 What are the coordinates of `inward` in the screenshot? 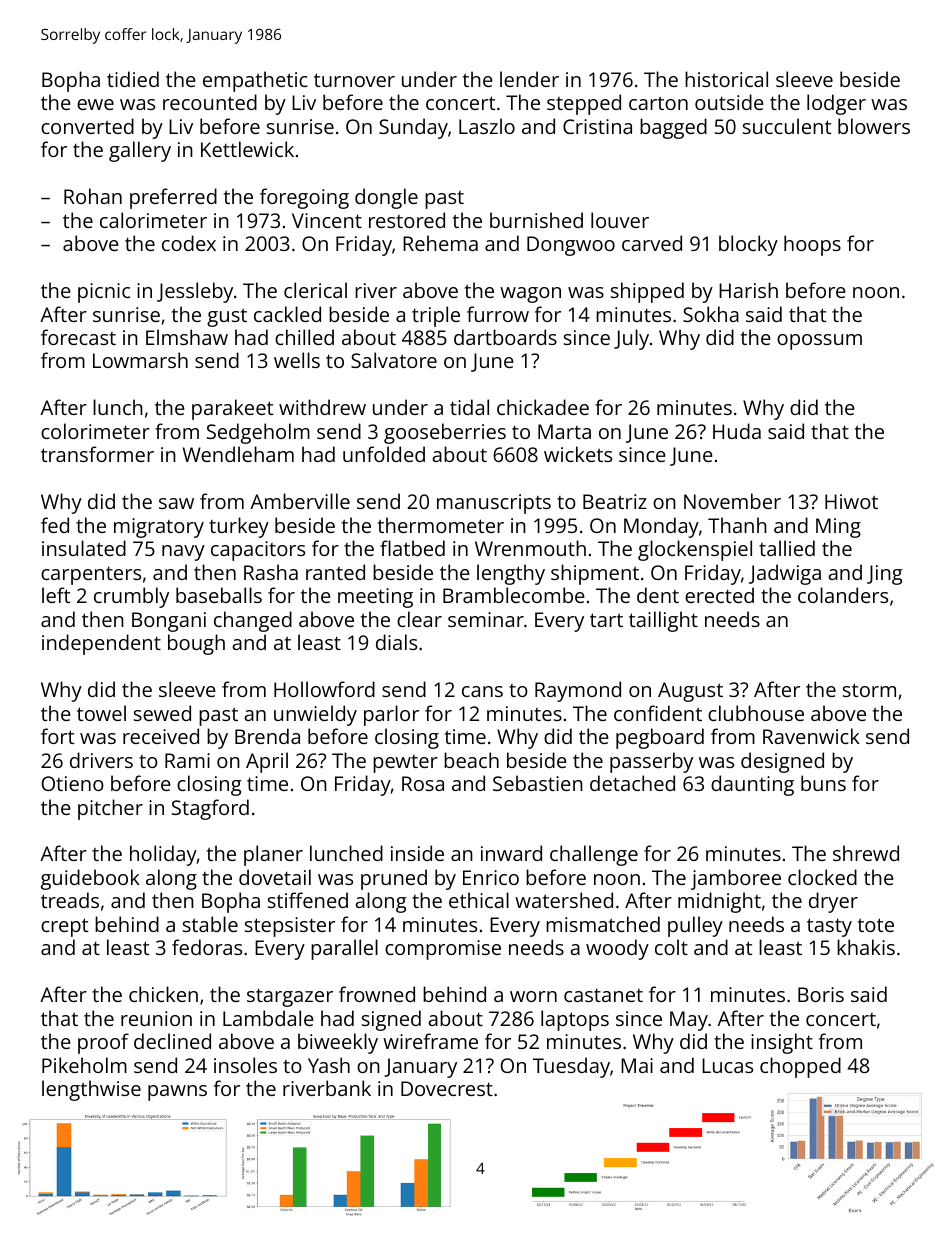 It's located at (511, 853).
